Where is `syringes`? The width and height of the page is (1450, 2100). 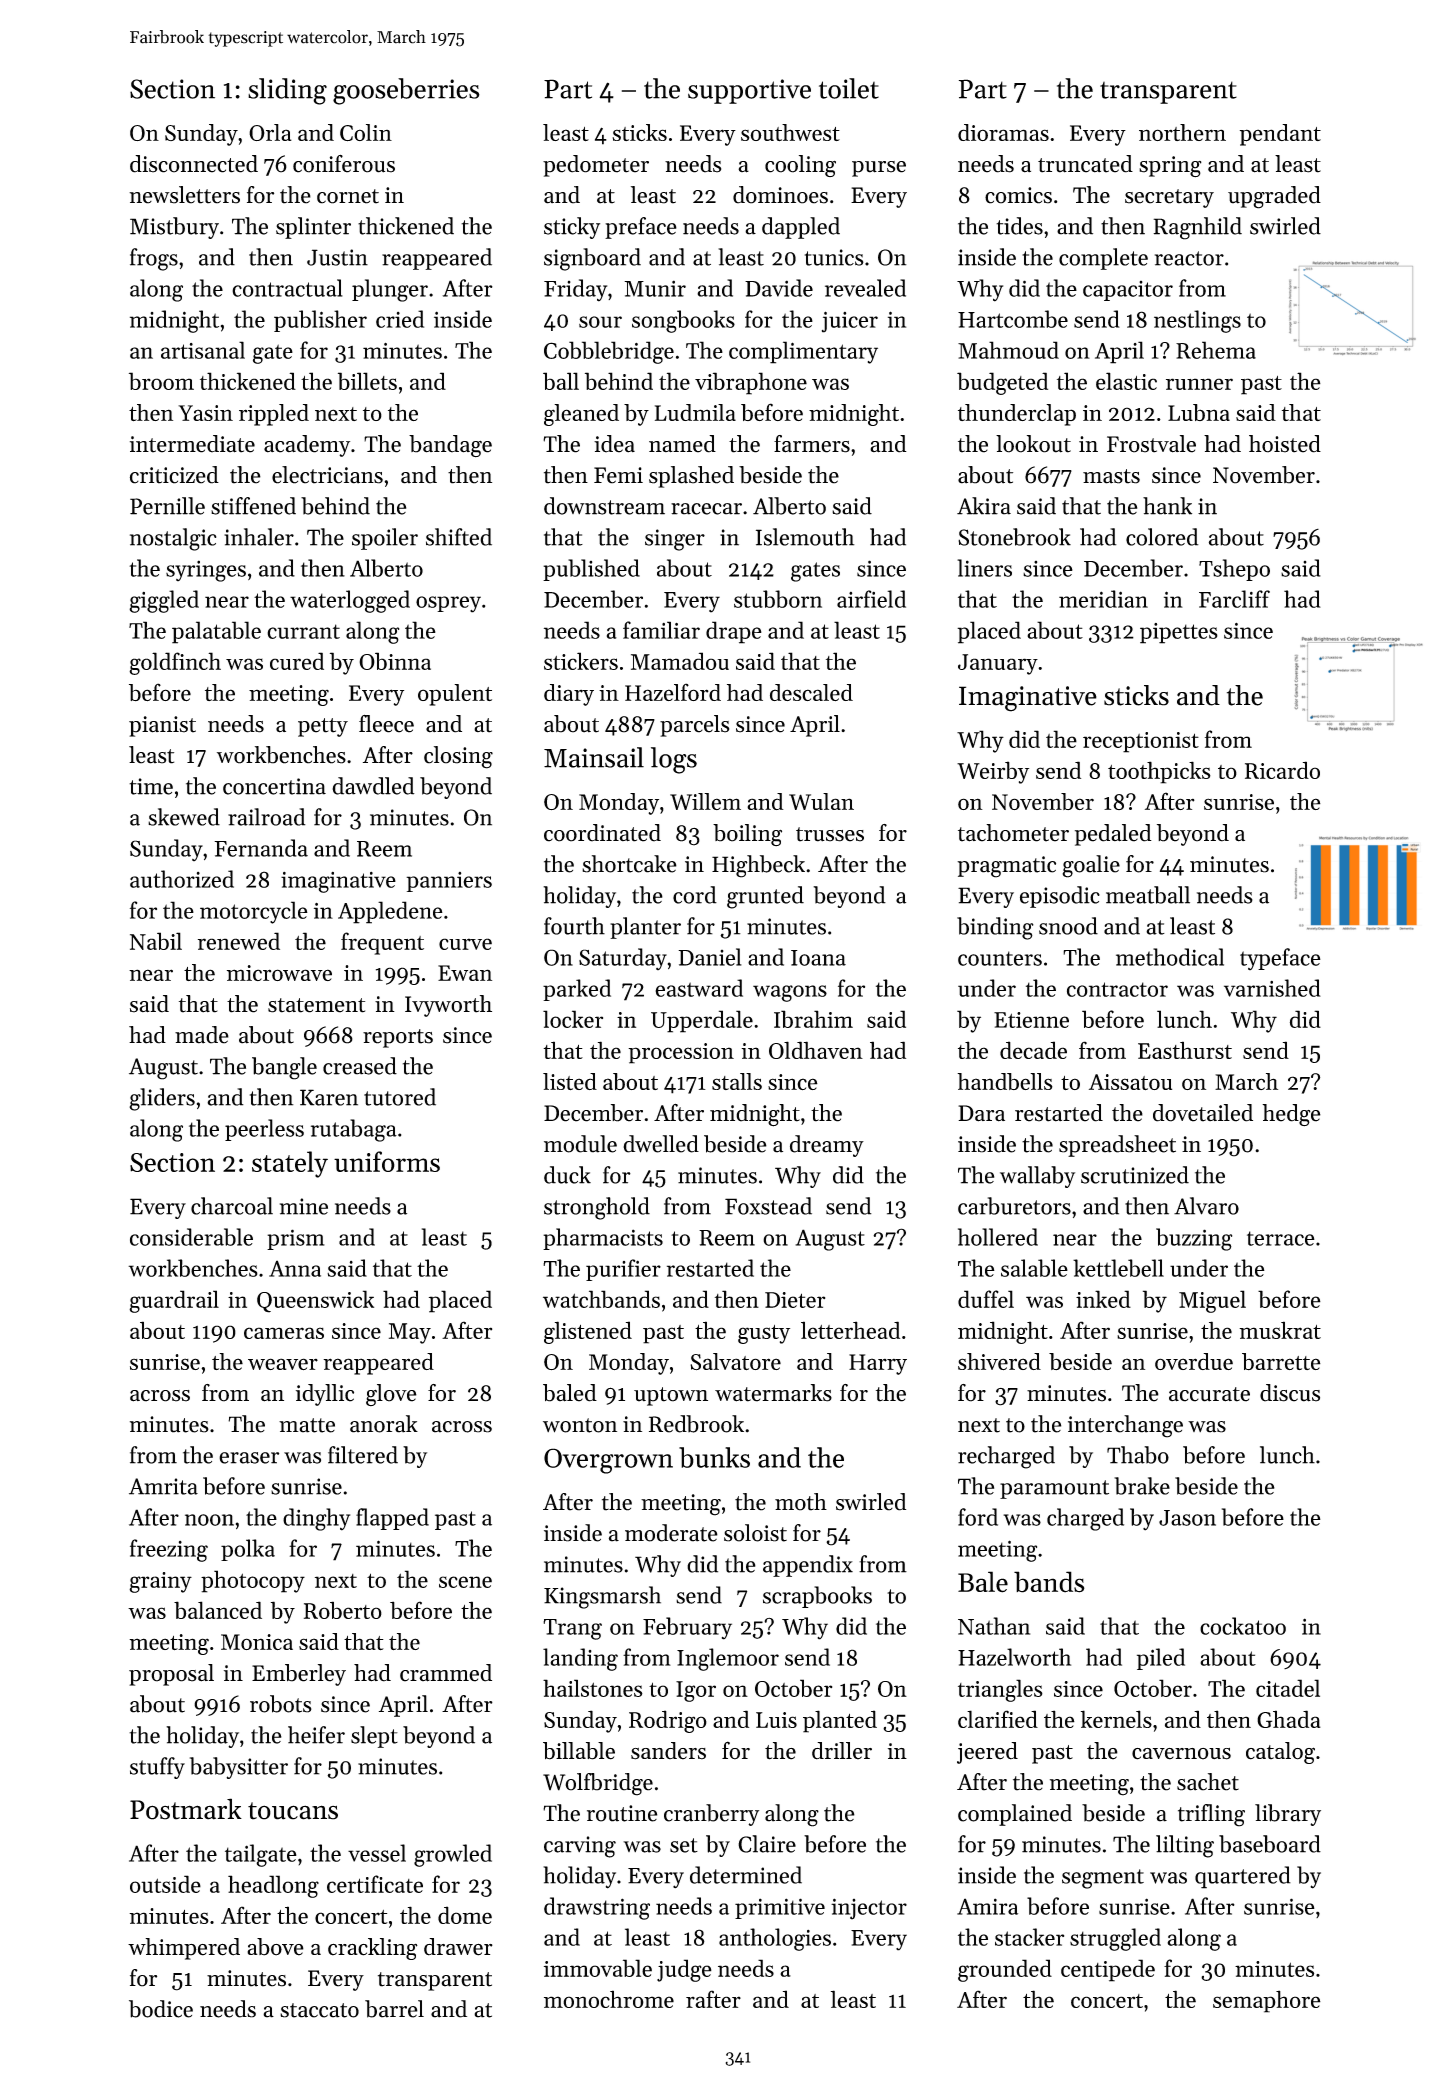 syringes is located at coordinates (206, 571).
